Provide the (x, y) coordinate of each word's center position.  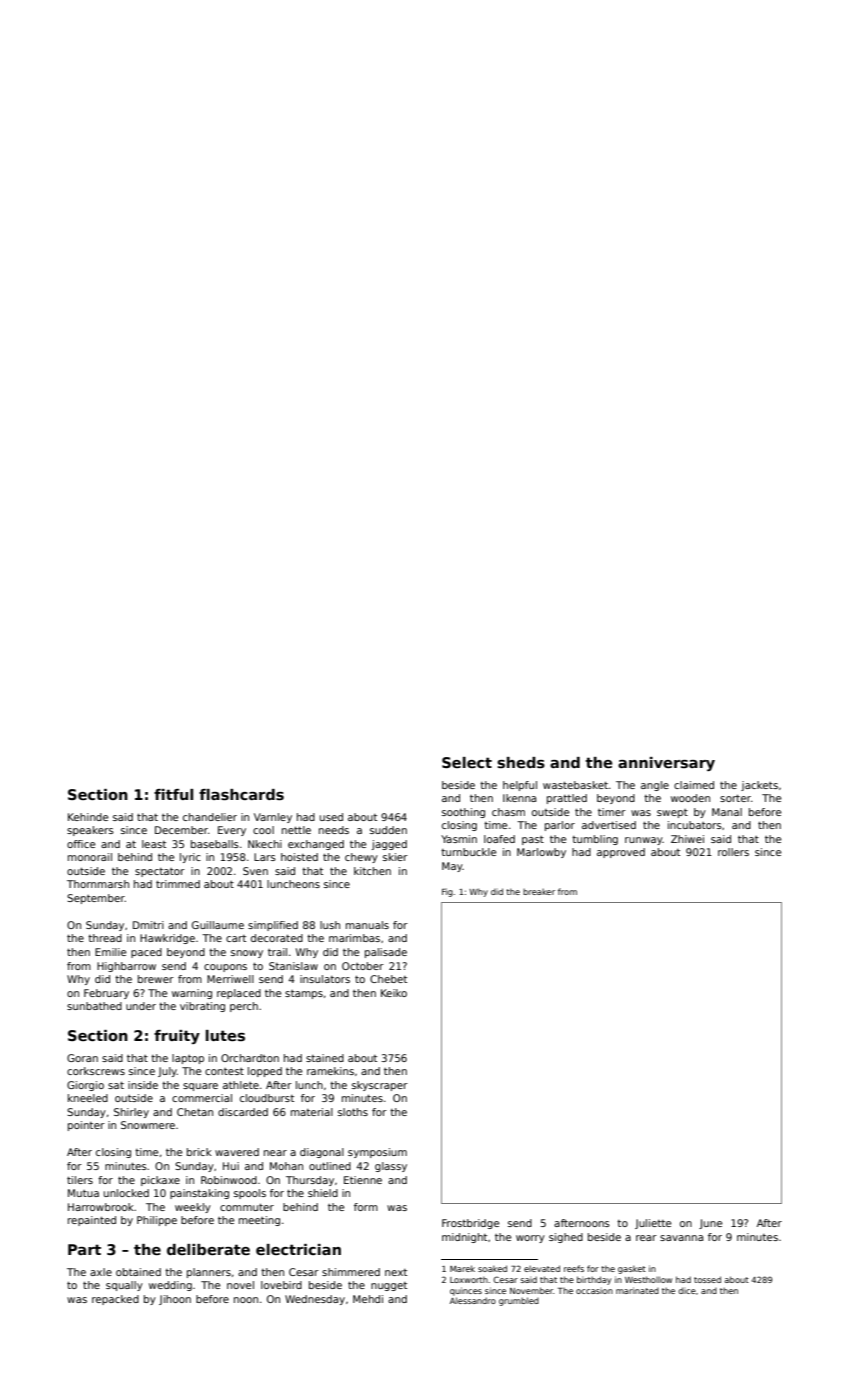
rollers (733, 852)
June (710, 1224)
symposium (377, 1153)
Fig (447, 892)
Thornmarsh (98, 884)
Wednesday (315, 1300)
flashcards (241, 794)
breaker (539, 891)
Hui (231, 1166)
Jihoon (175, 1300)
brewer (156, 979)
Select (467, 762)
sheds (521, 763)
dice (687, 1290)
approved (621, 853)
